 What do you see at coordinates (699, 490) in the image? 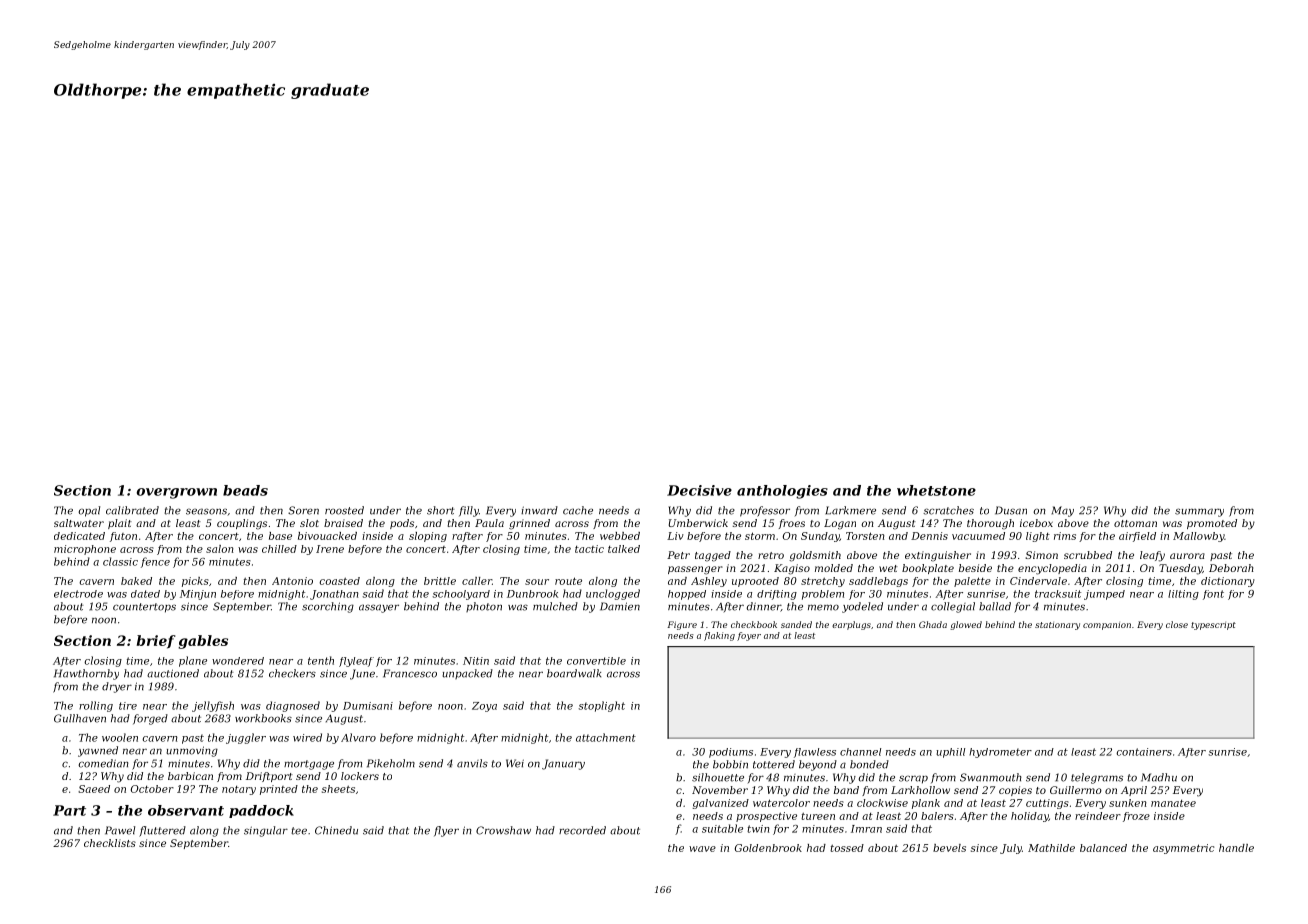
I see `Decisive` at bounding box center [699, 490].
